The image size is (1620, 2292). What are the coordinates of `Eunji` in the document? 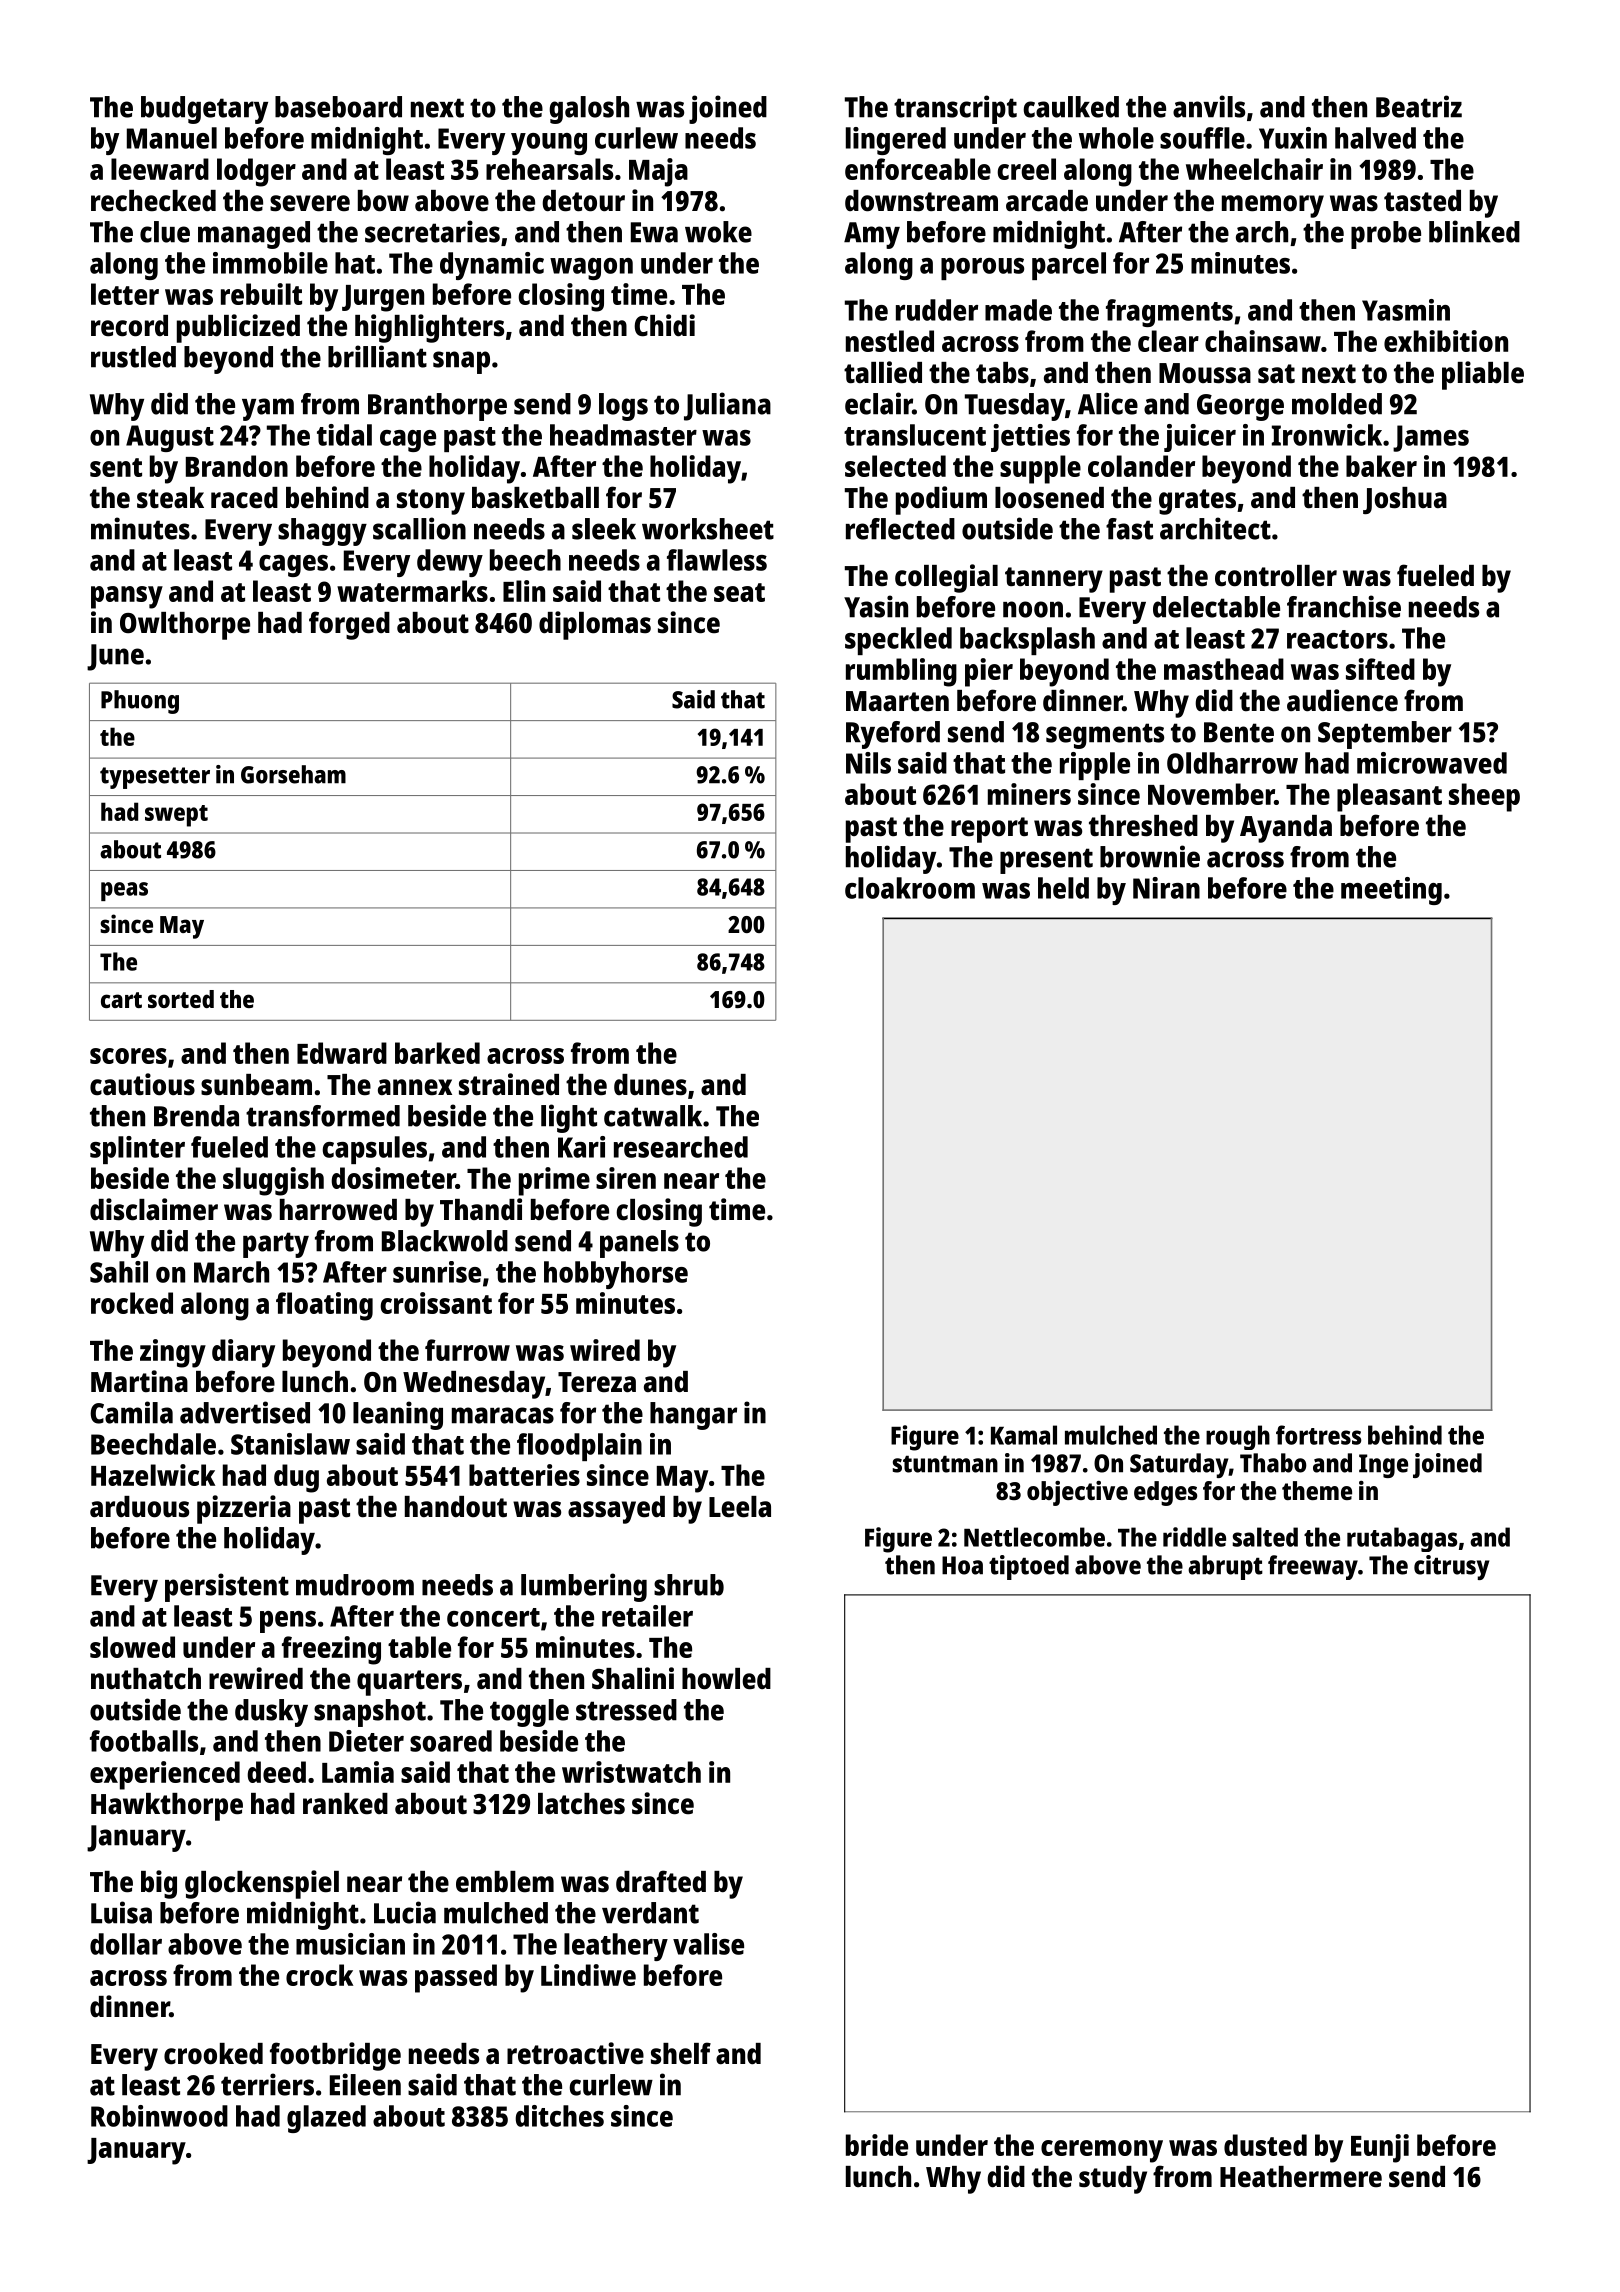 It's located at (1380, 2148).
